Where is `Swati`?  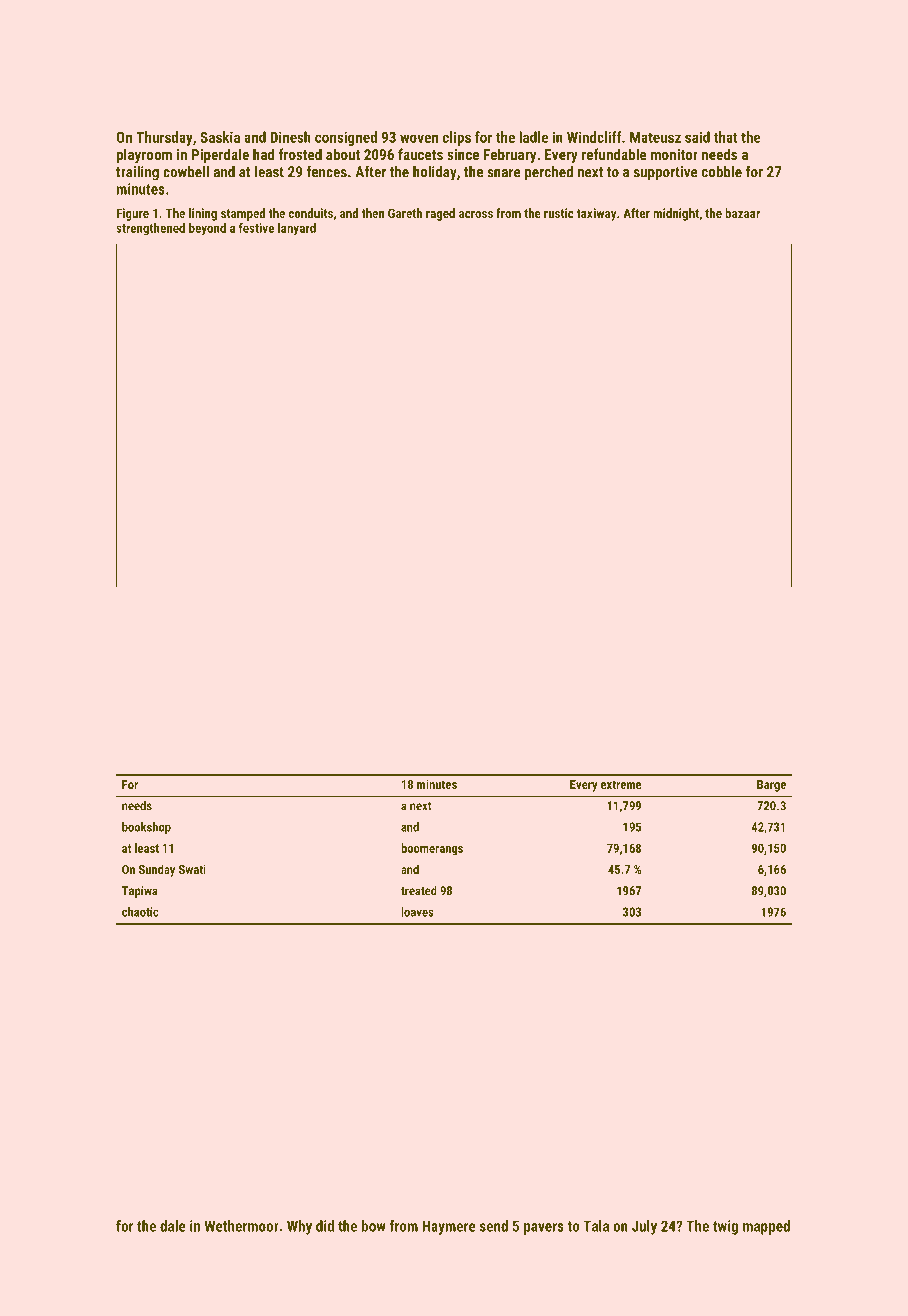 Swati is located at coordinates (192, 869).
